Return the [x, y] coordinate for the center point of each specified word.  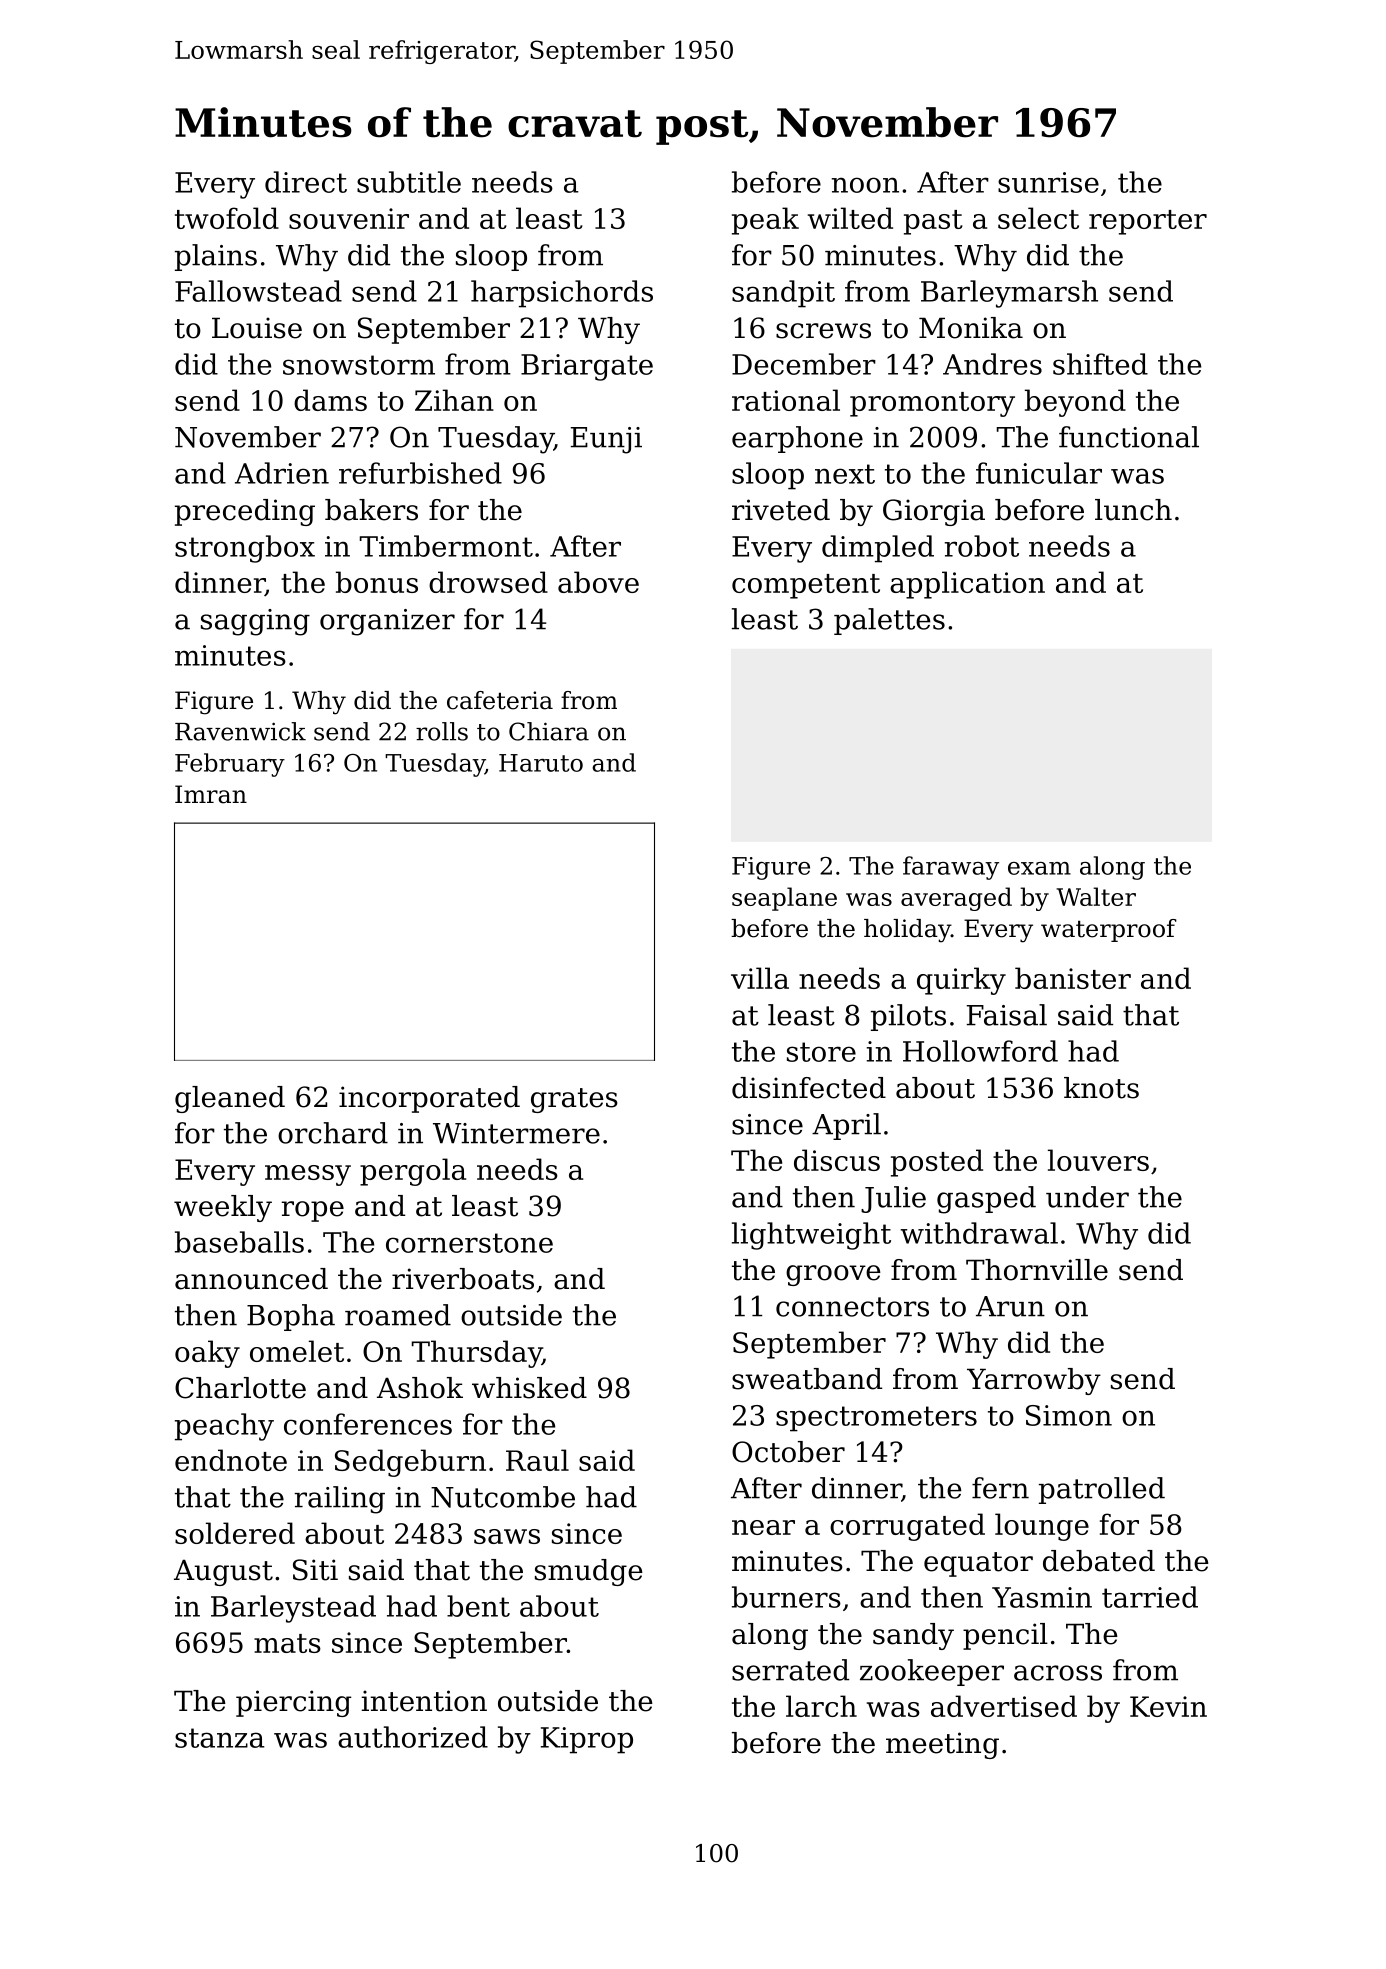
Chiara [549, 731]
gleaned [230, 1099]
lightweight [811, 1236]
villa [760, 978]
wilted [850, 218]
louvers [1098, 1160]
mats [287, 1643]
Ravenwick [240, 731]
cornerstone [469, 1243]
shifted [1100, 364]
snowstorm [359, 365]
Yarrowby [1034, 1381]
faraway [951, 868]
